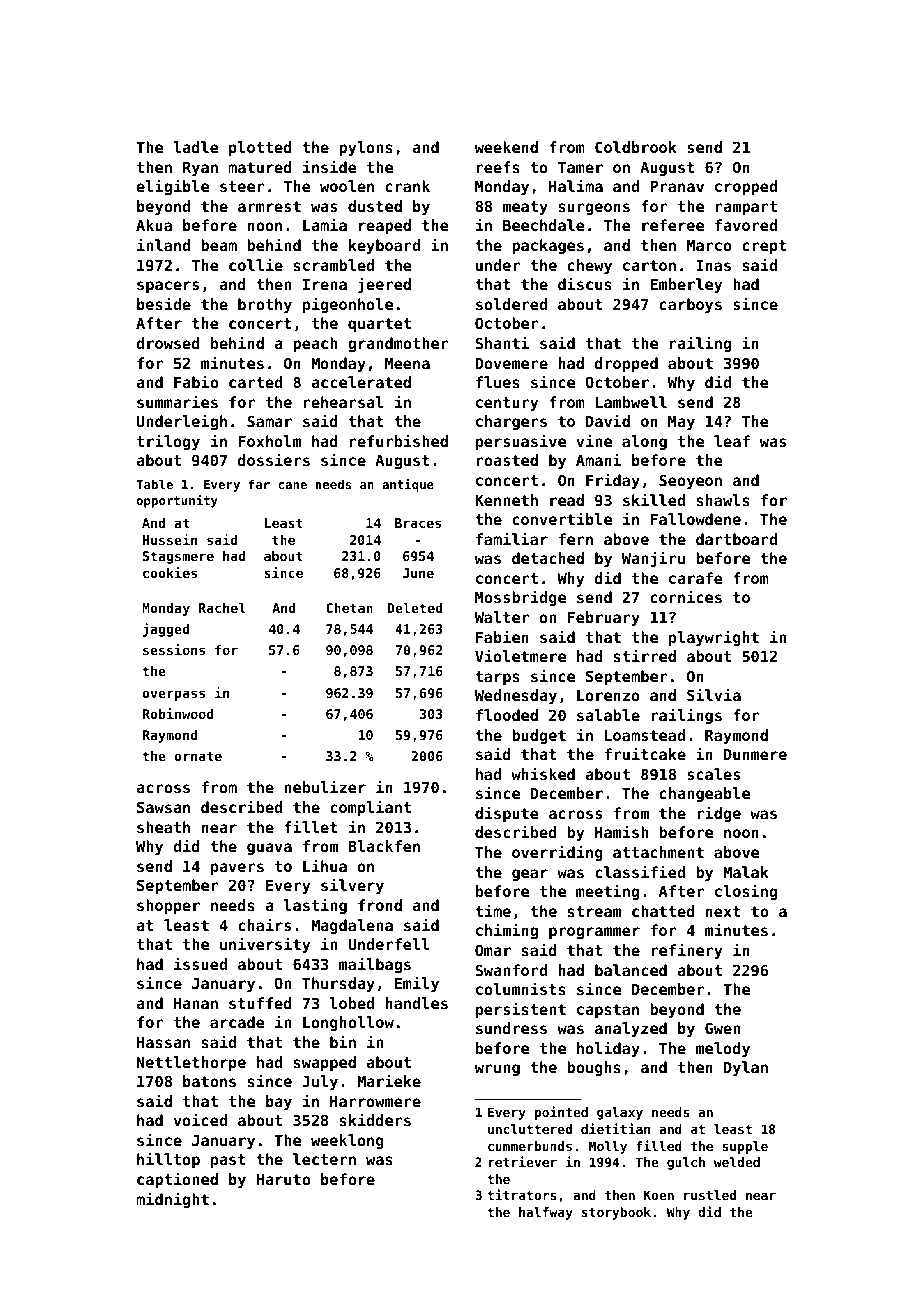  I want to click on Dunmere, so click(755, 754).
